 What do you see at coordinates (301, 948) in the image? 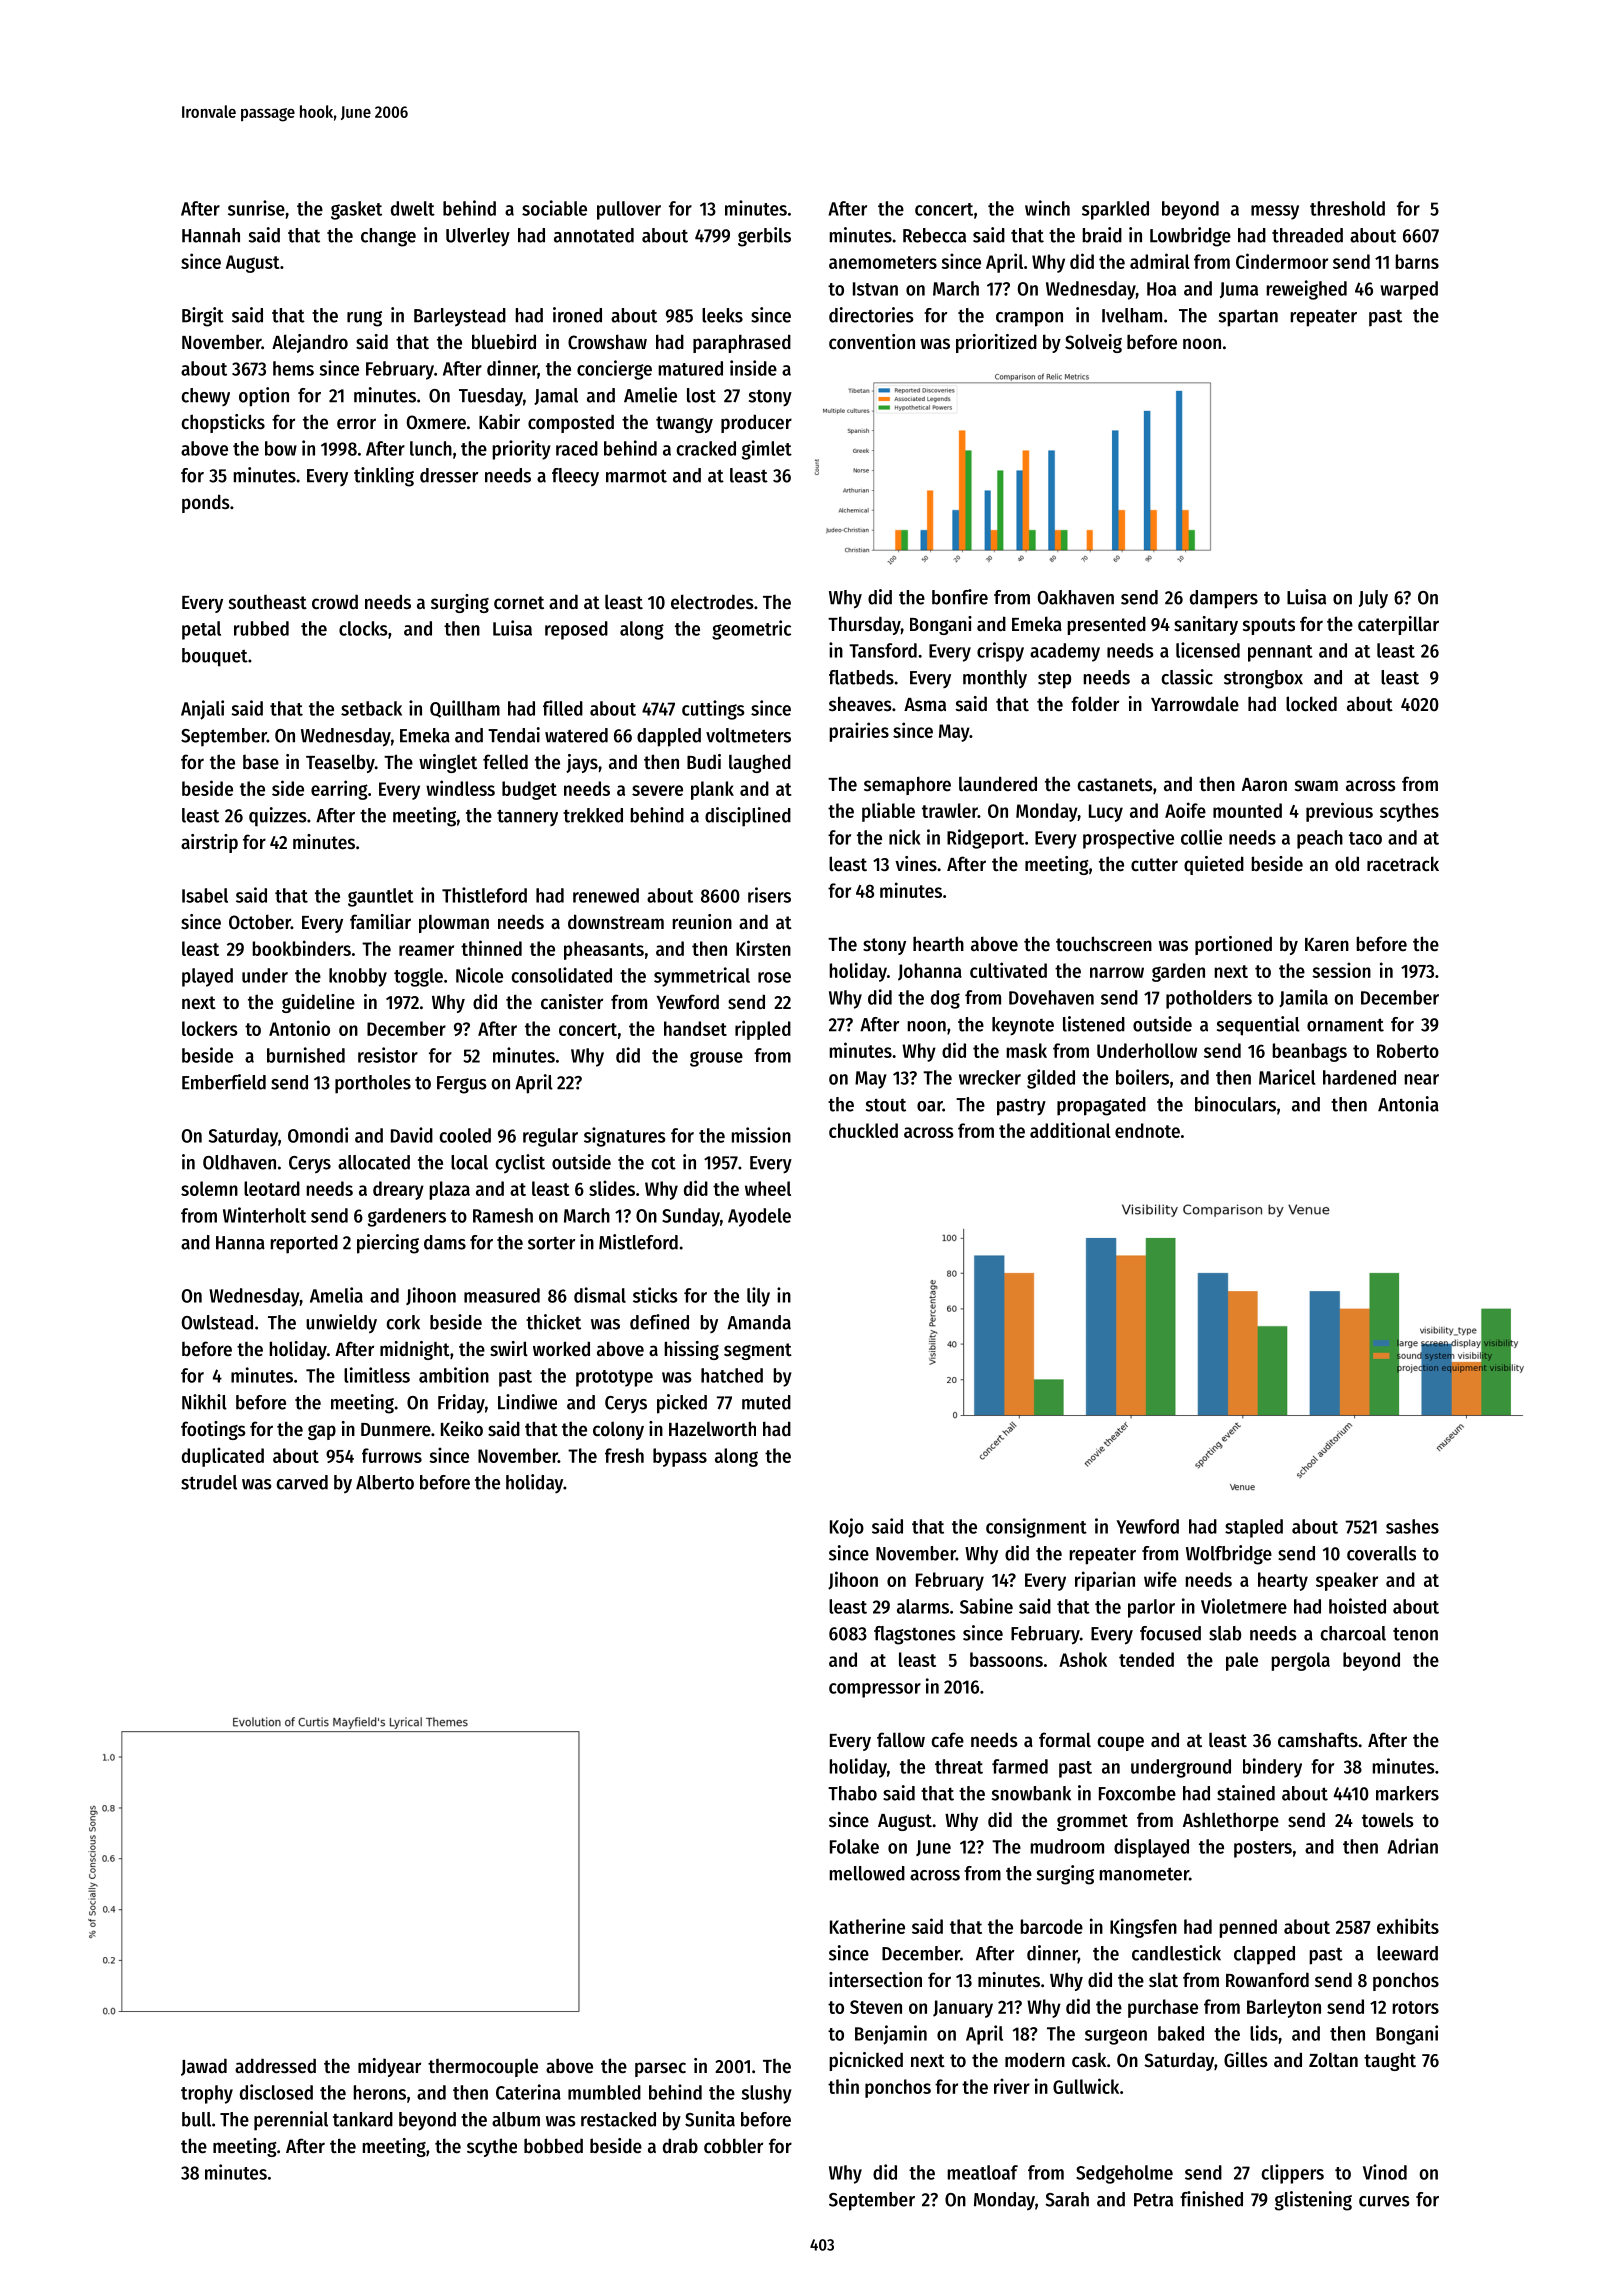
I see `bookbinders` at bounding box center [301, 948].
